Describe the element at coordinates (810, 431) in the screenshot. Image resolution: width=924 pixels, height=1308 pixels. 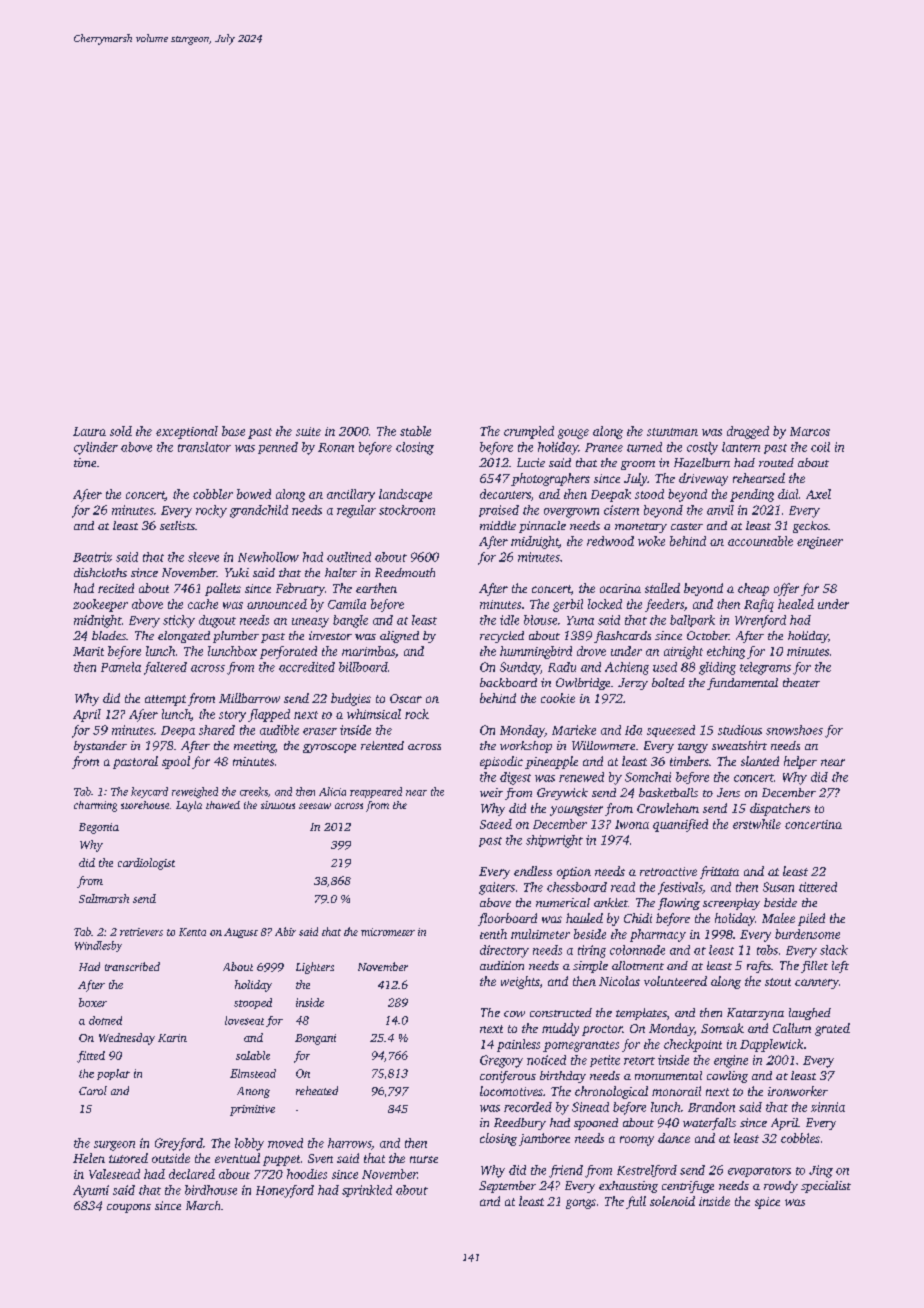
I see `Marcos` at that location.
